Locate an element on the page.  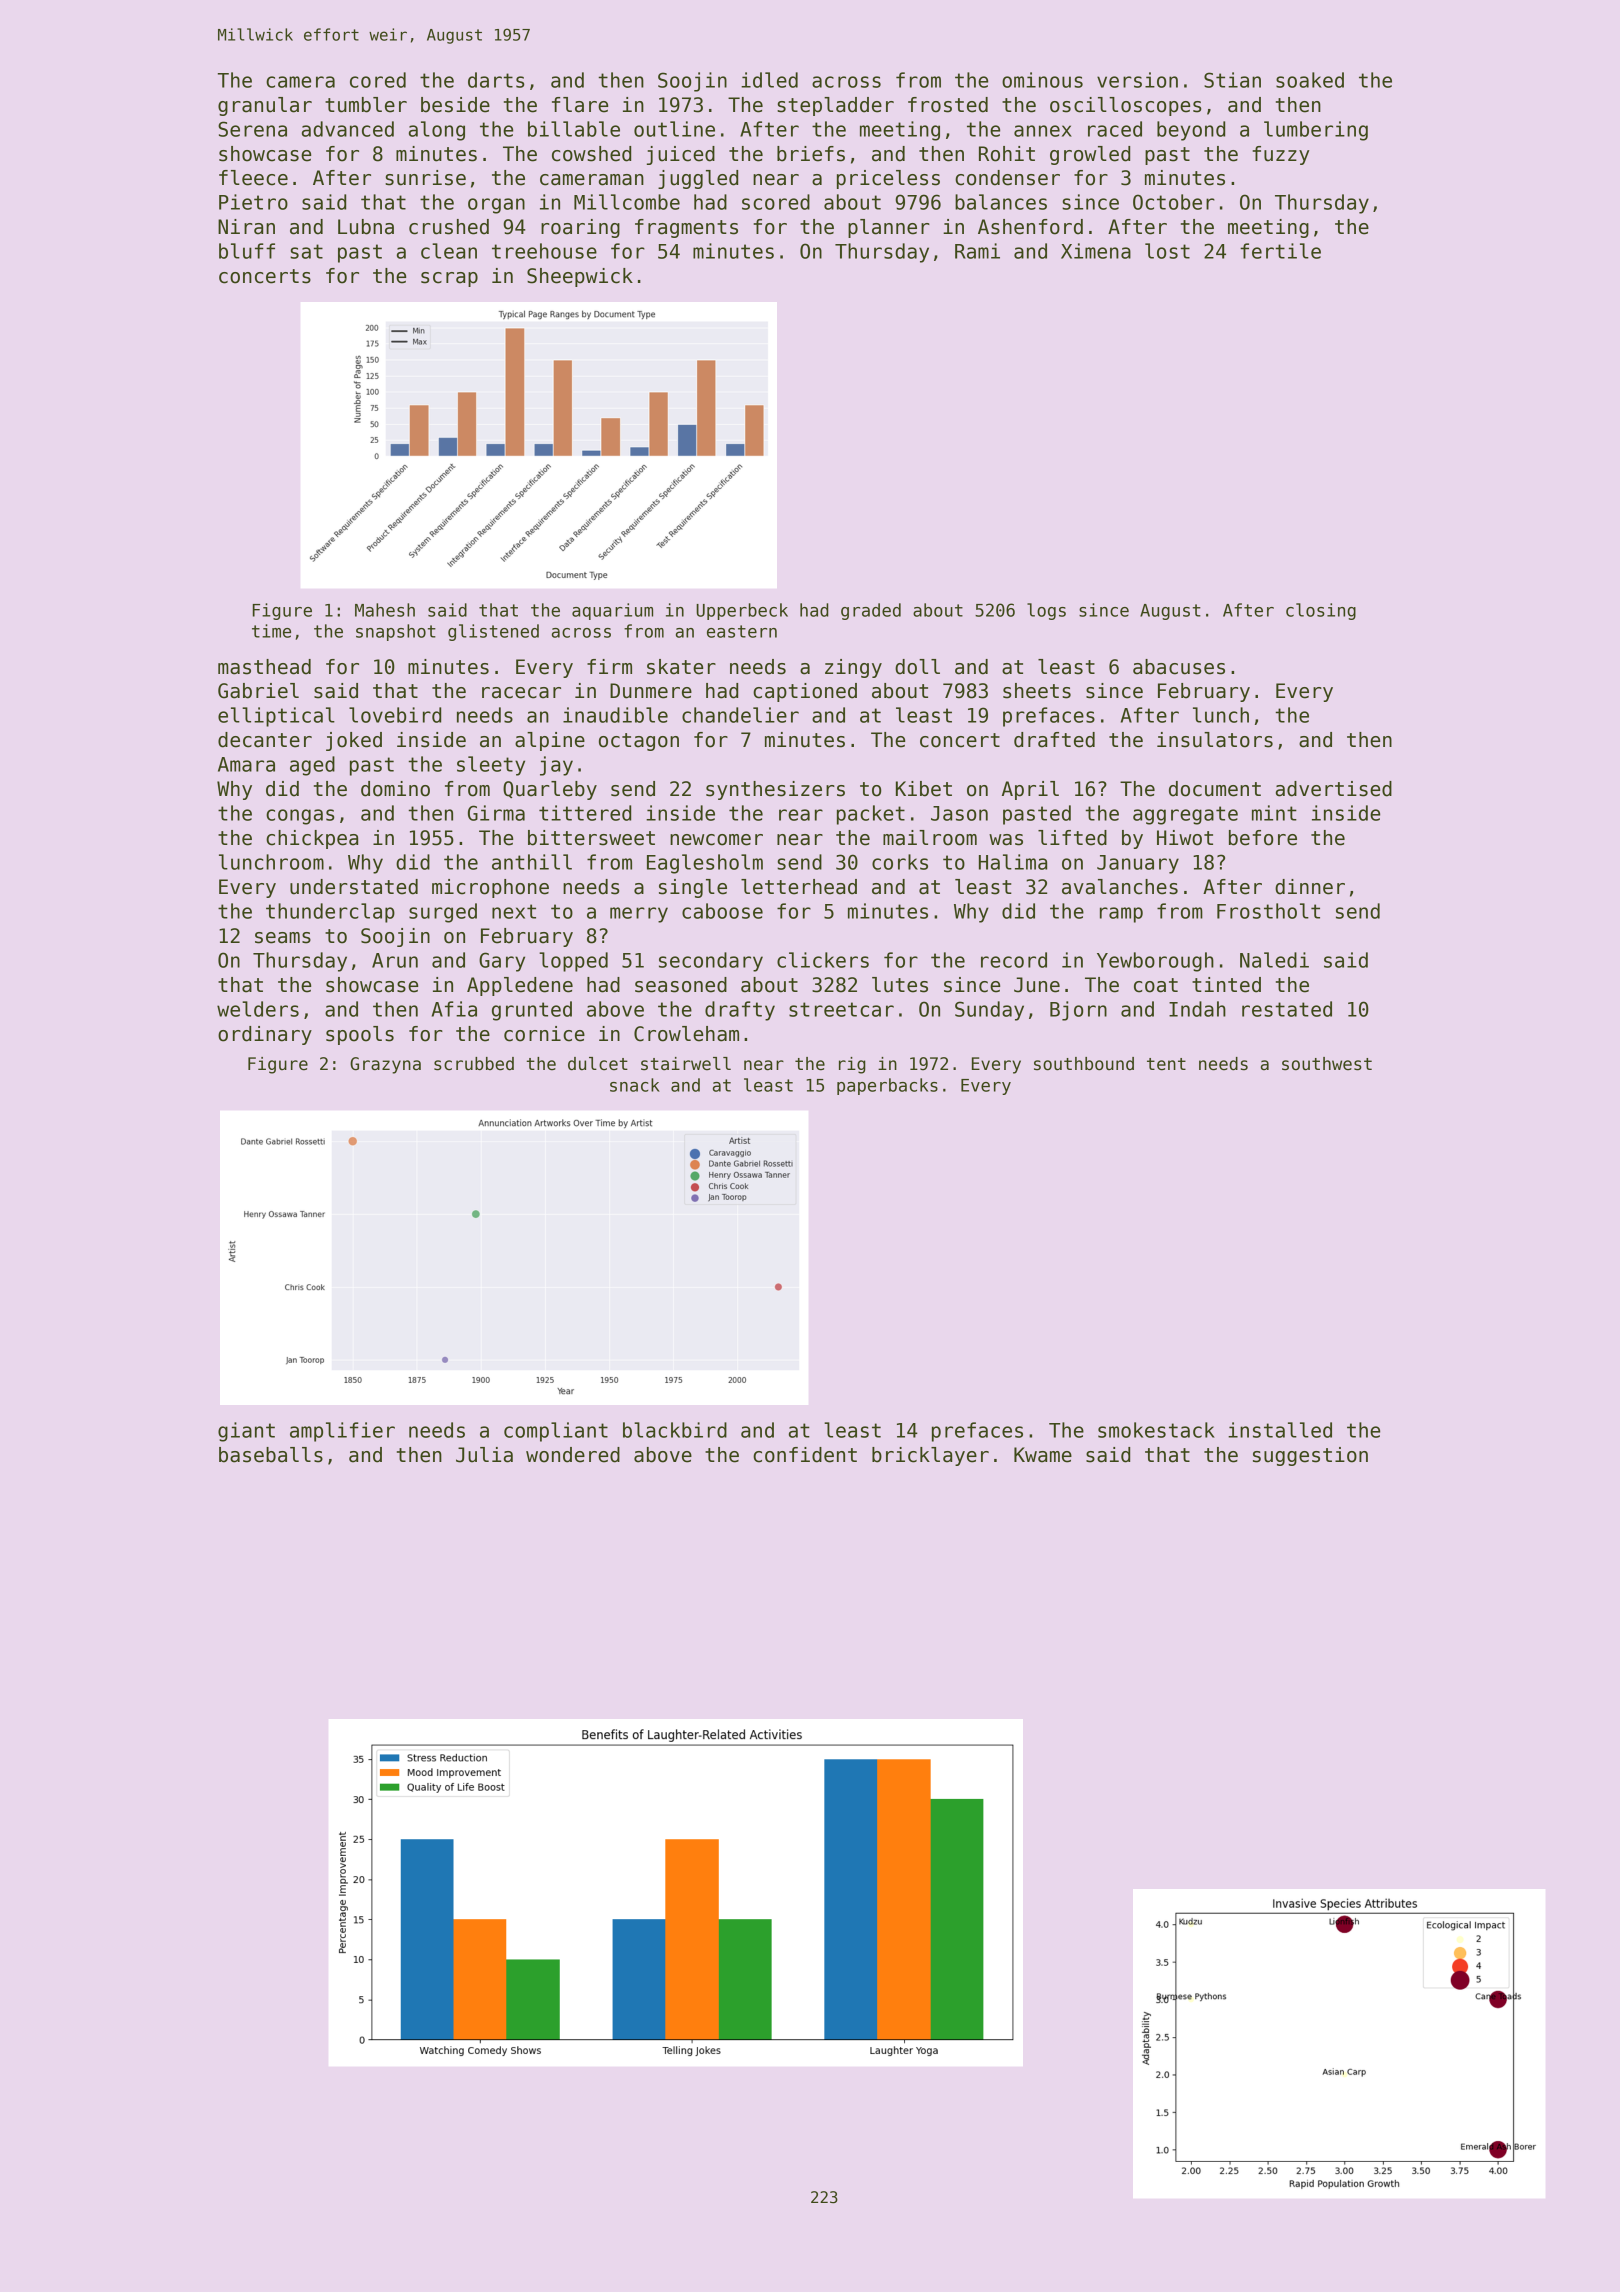
version is located at coordinates (1137, 80).
